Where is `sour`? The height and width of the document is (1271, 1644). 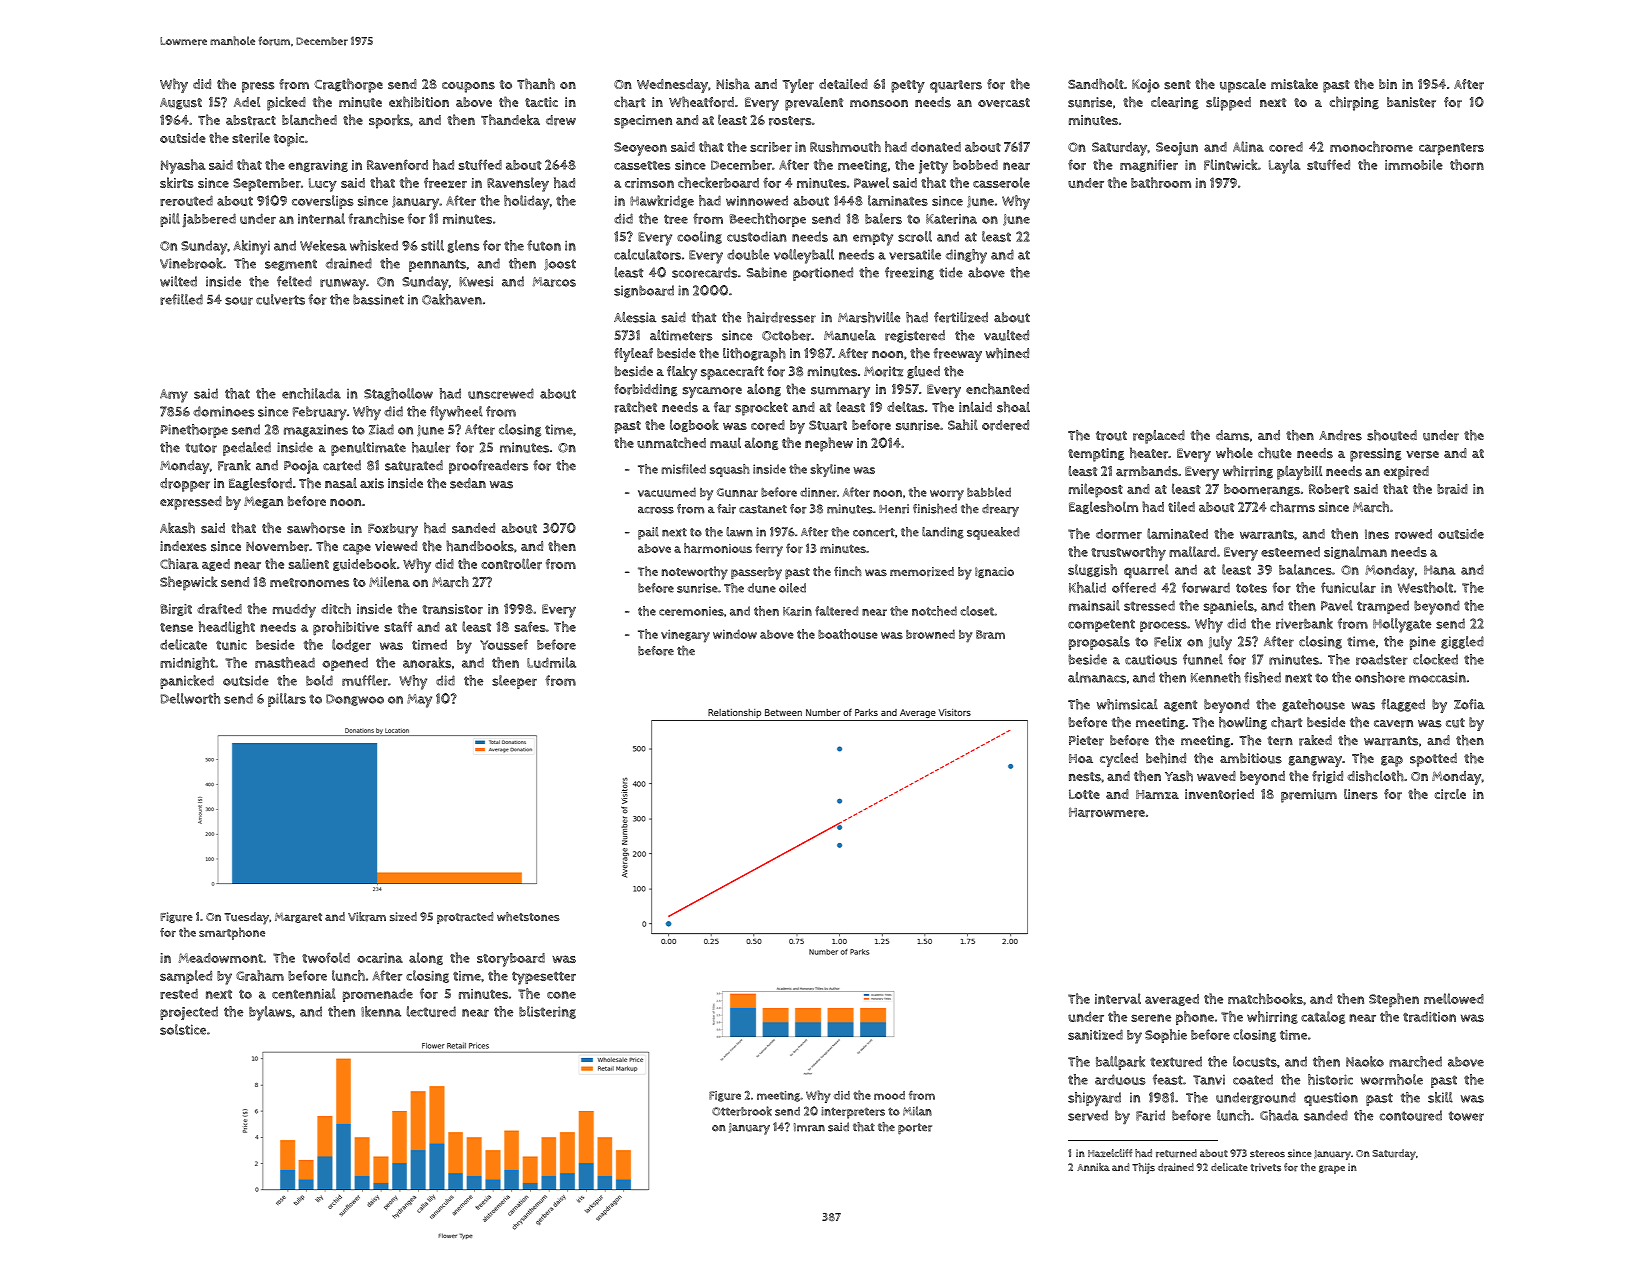 sour is located at coordinates (239, 301).
